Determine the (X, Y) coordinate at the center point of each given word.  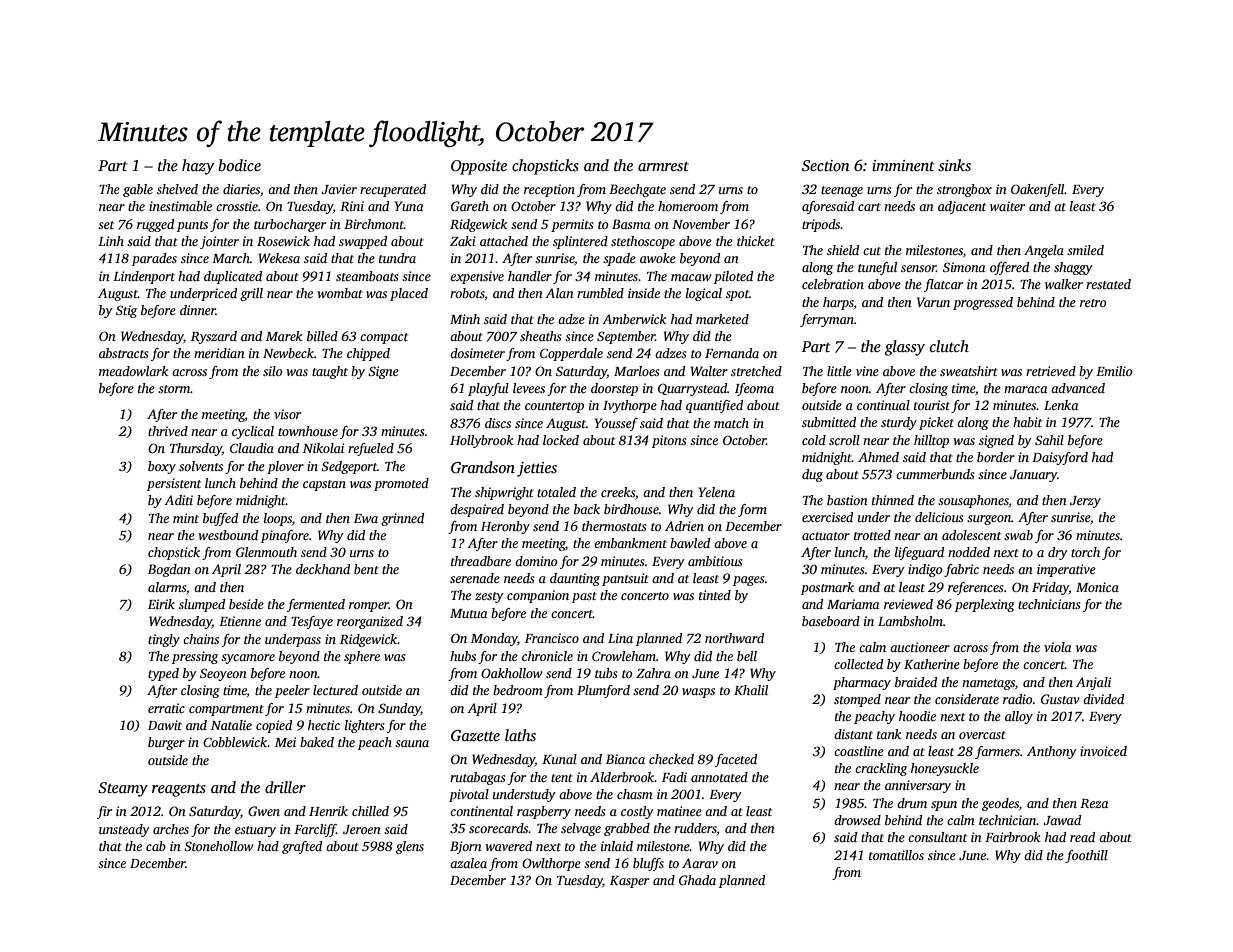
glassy (905, 348)
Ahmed (878, 457)
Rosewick (283, 241)
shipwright (504, 493)
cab (156, 846)
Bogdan (169, 570)
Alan (559, 293)
